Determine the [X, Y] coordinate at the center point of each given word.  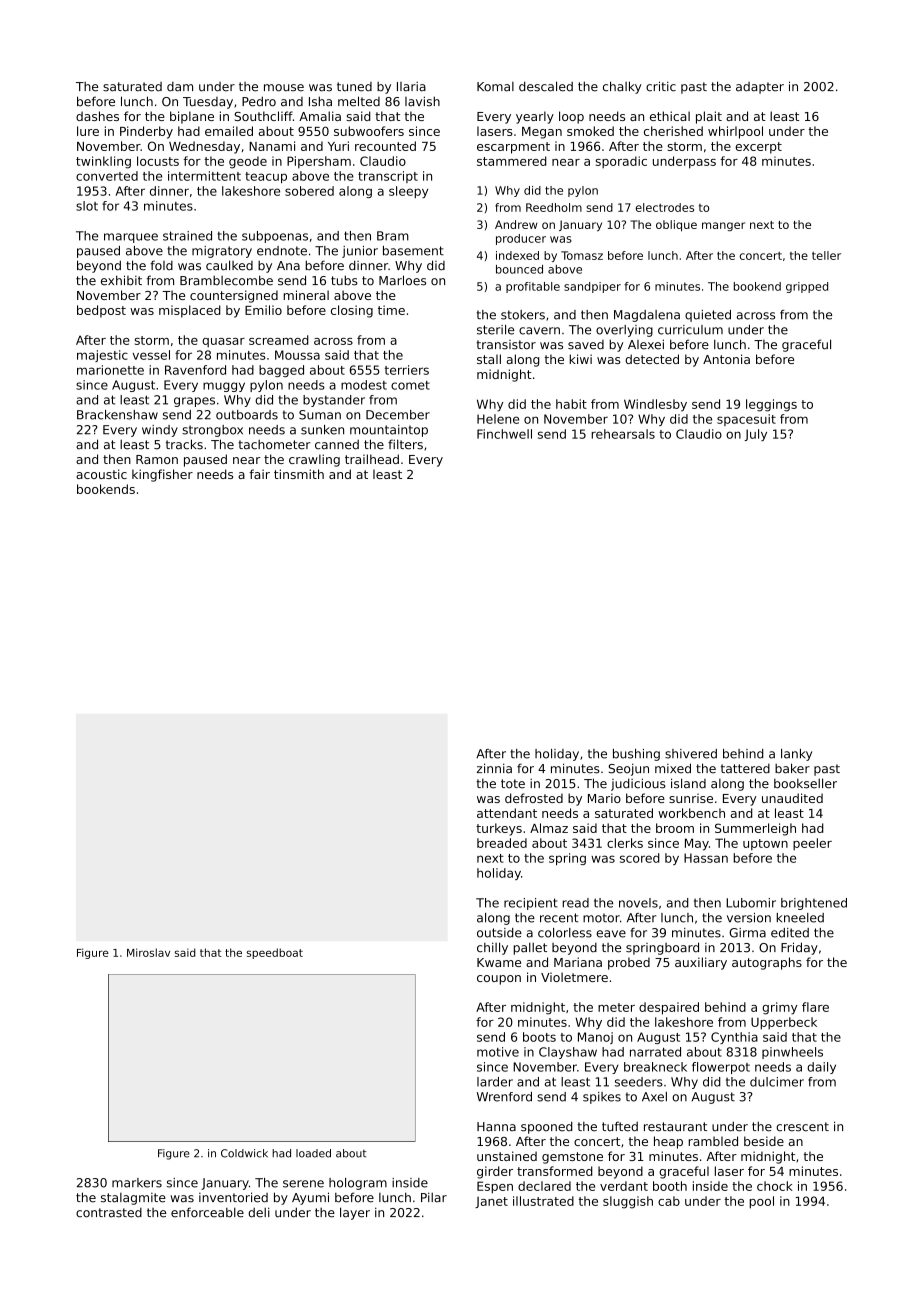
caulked [229, 265]
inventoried [233, 1197]
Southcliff [263, 116]
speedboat [275, 953]
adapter [760, 88]
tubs [344, 280]
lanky [796, 755]
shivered [691, 754]
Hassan [706, 858]
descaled [546, 86]
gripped [807, 287]
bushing [636, 755]
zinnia [494, 768]
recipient [531, 904]
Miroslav [148, 952]
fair [259, 474]
